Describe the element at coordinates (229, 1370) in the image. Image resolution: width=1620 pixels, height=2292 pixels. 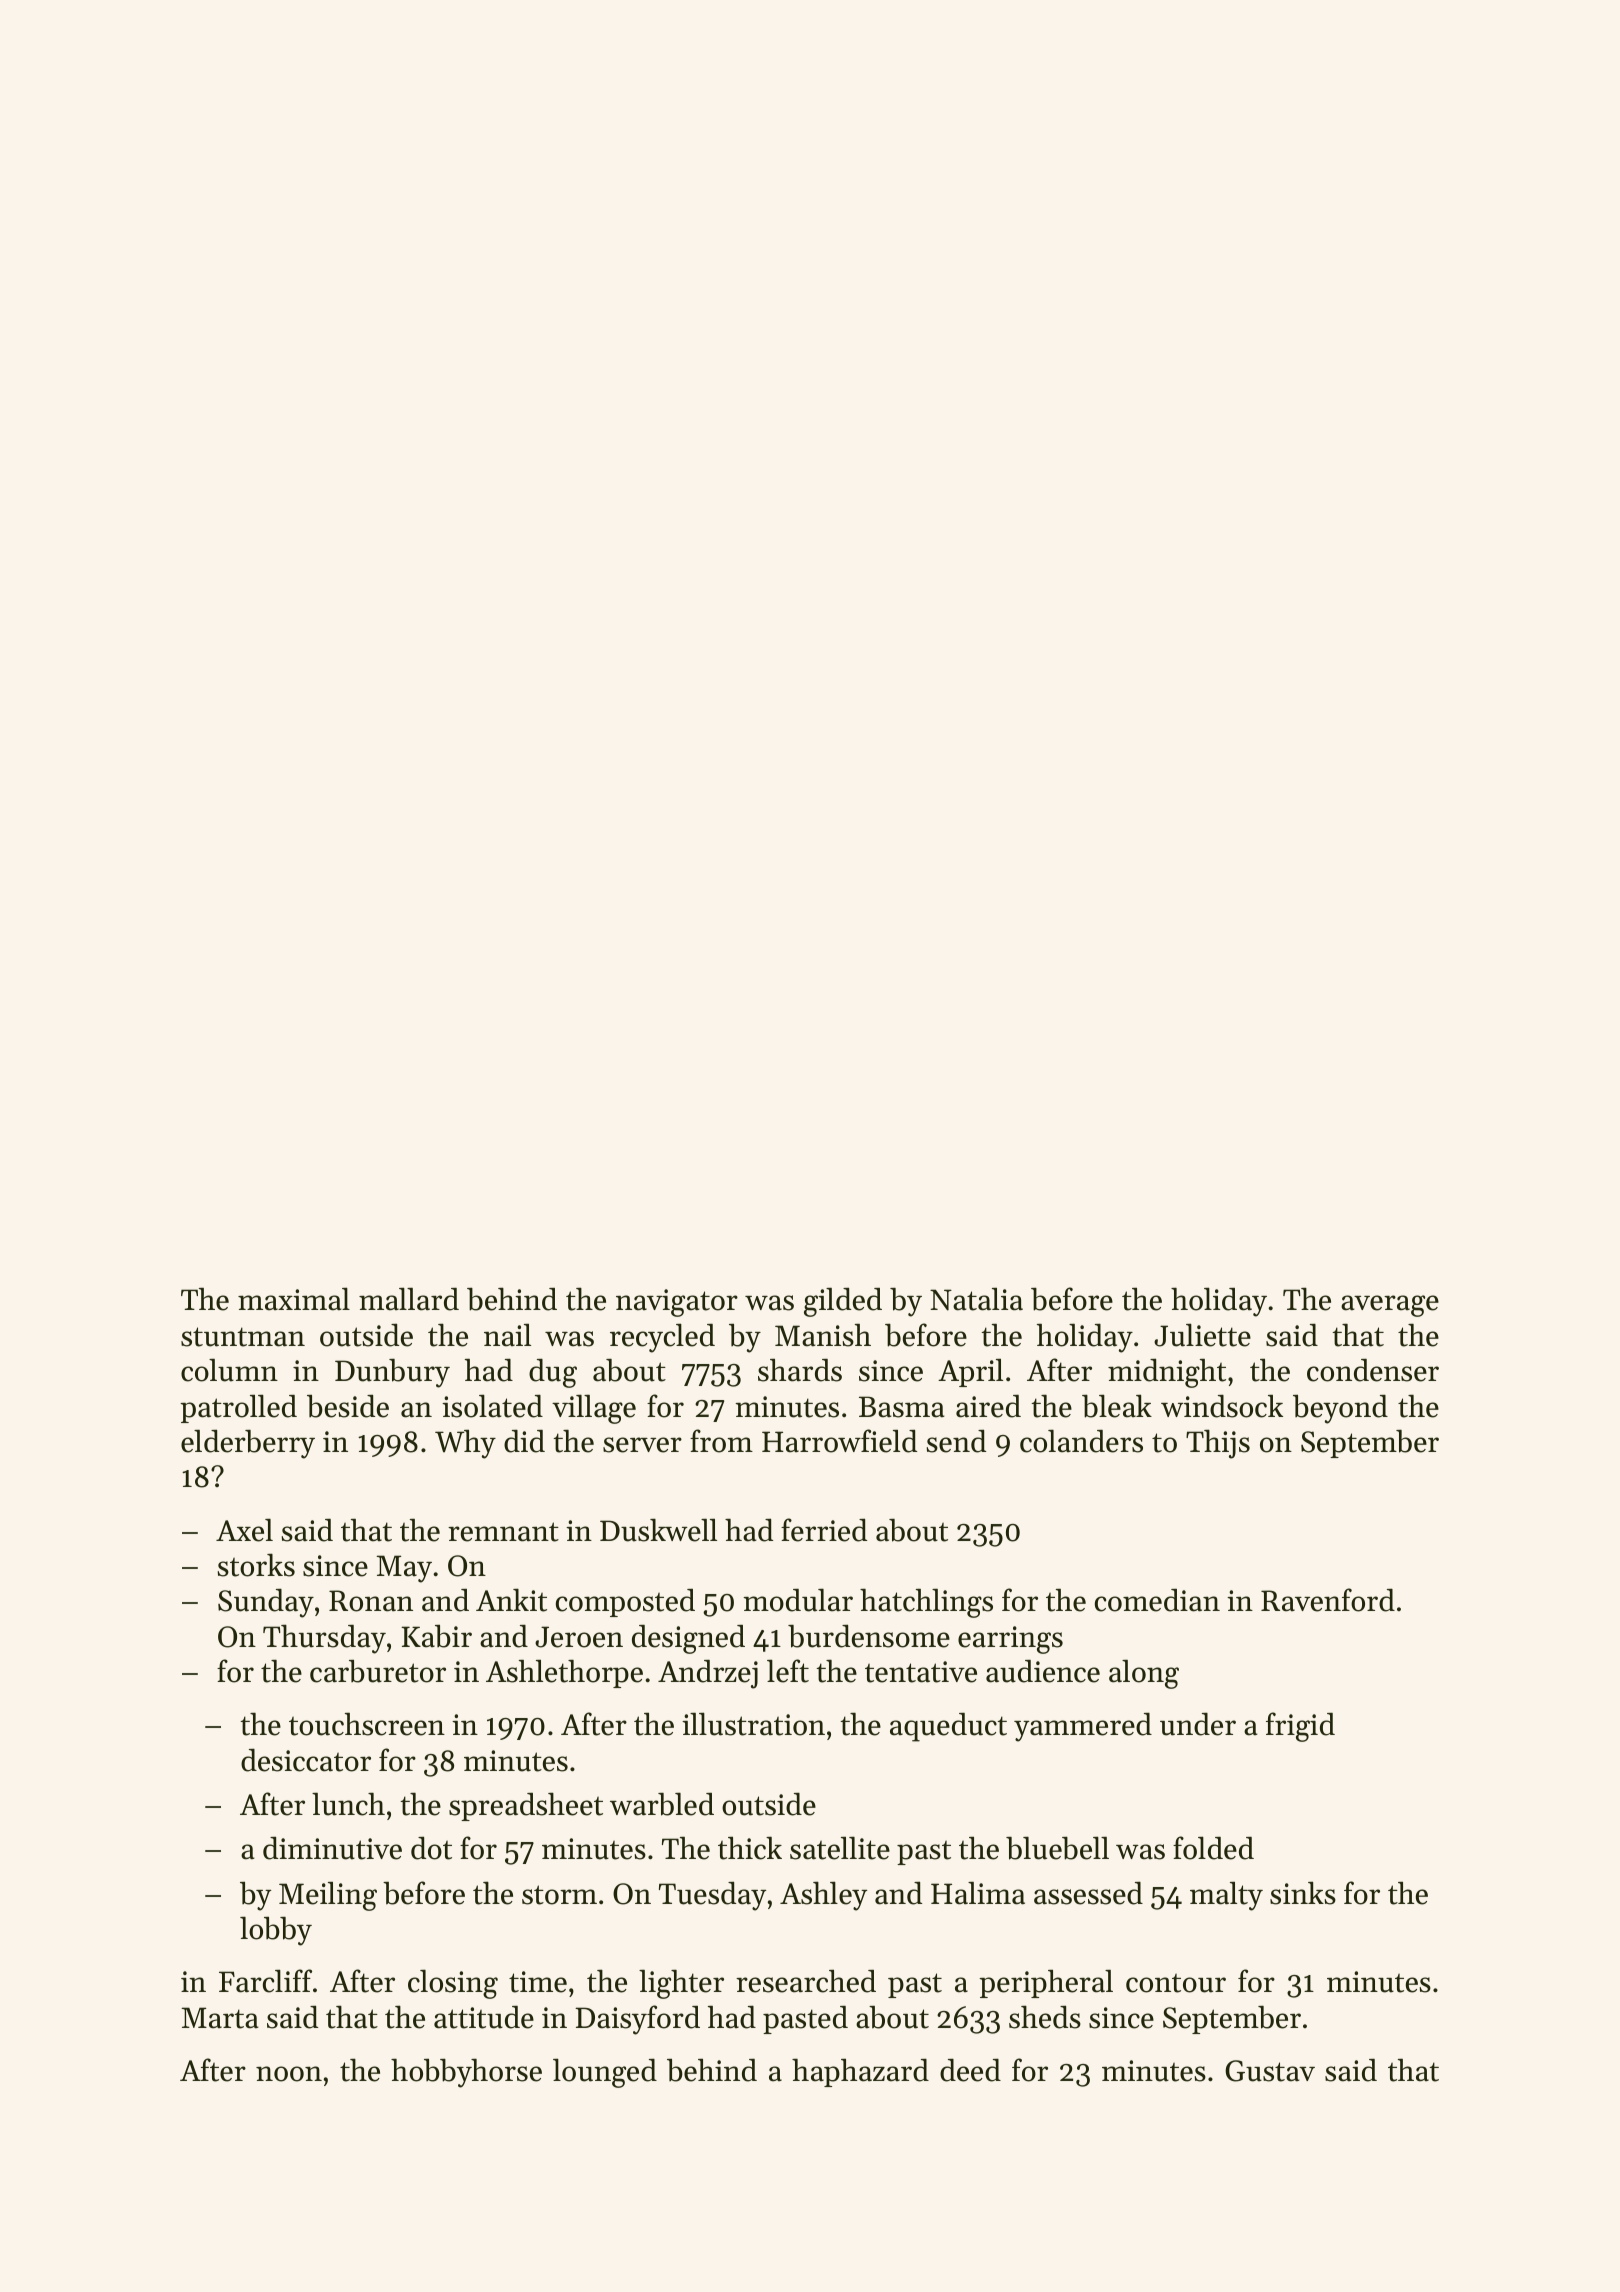
I see `column` at that location.
